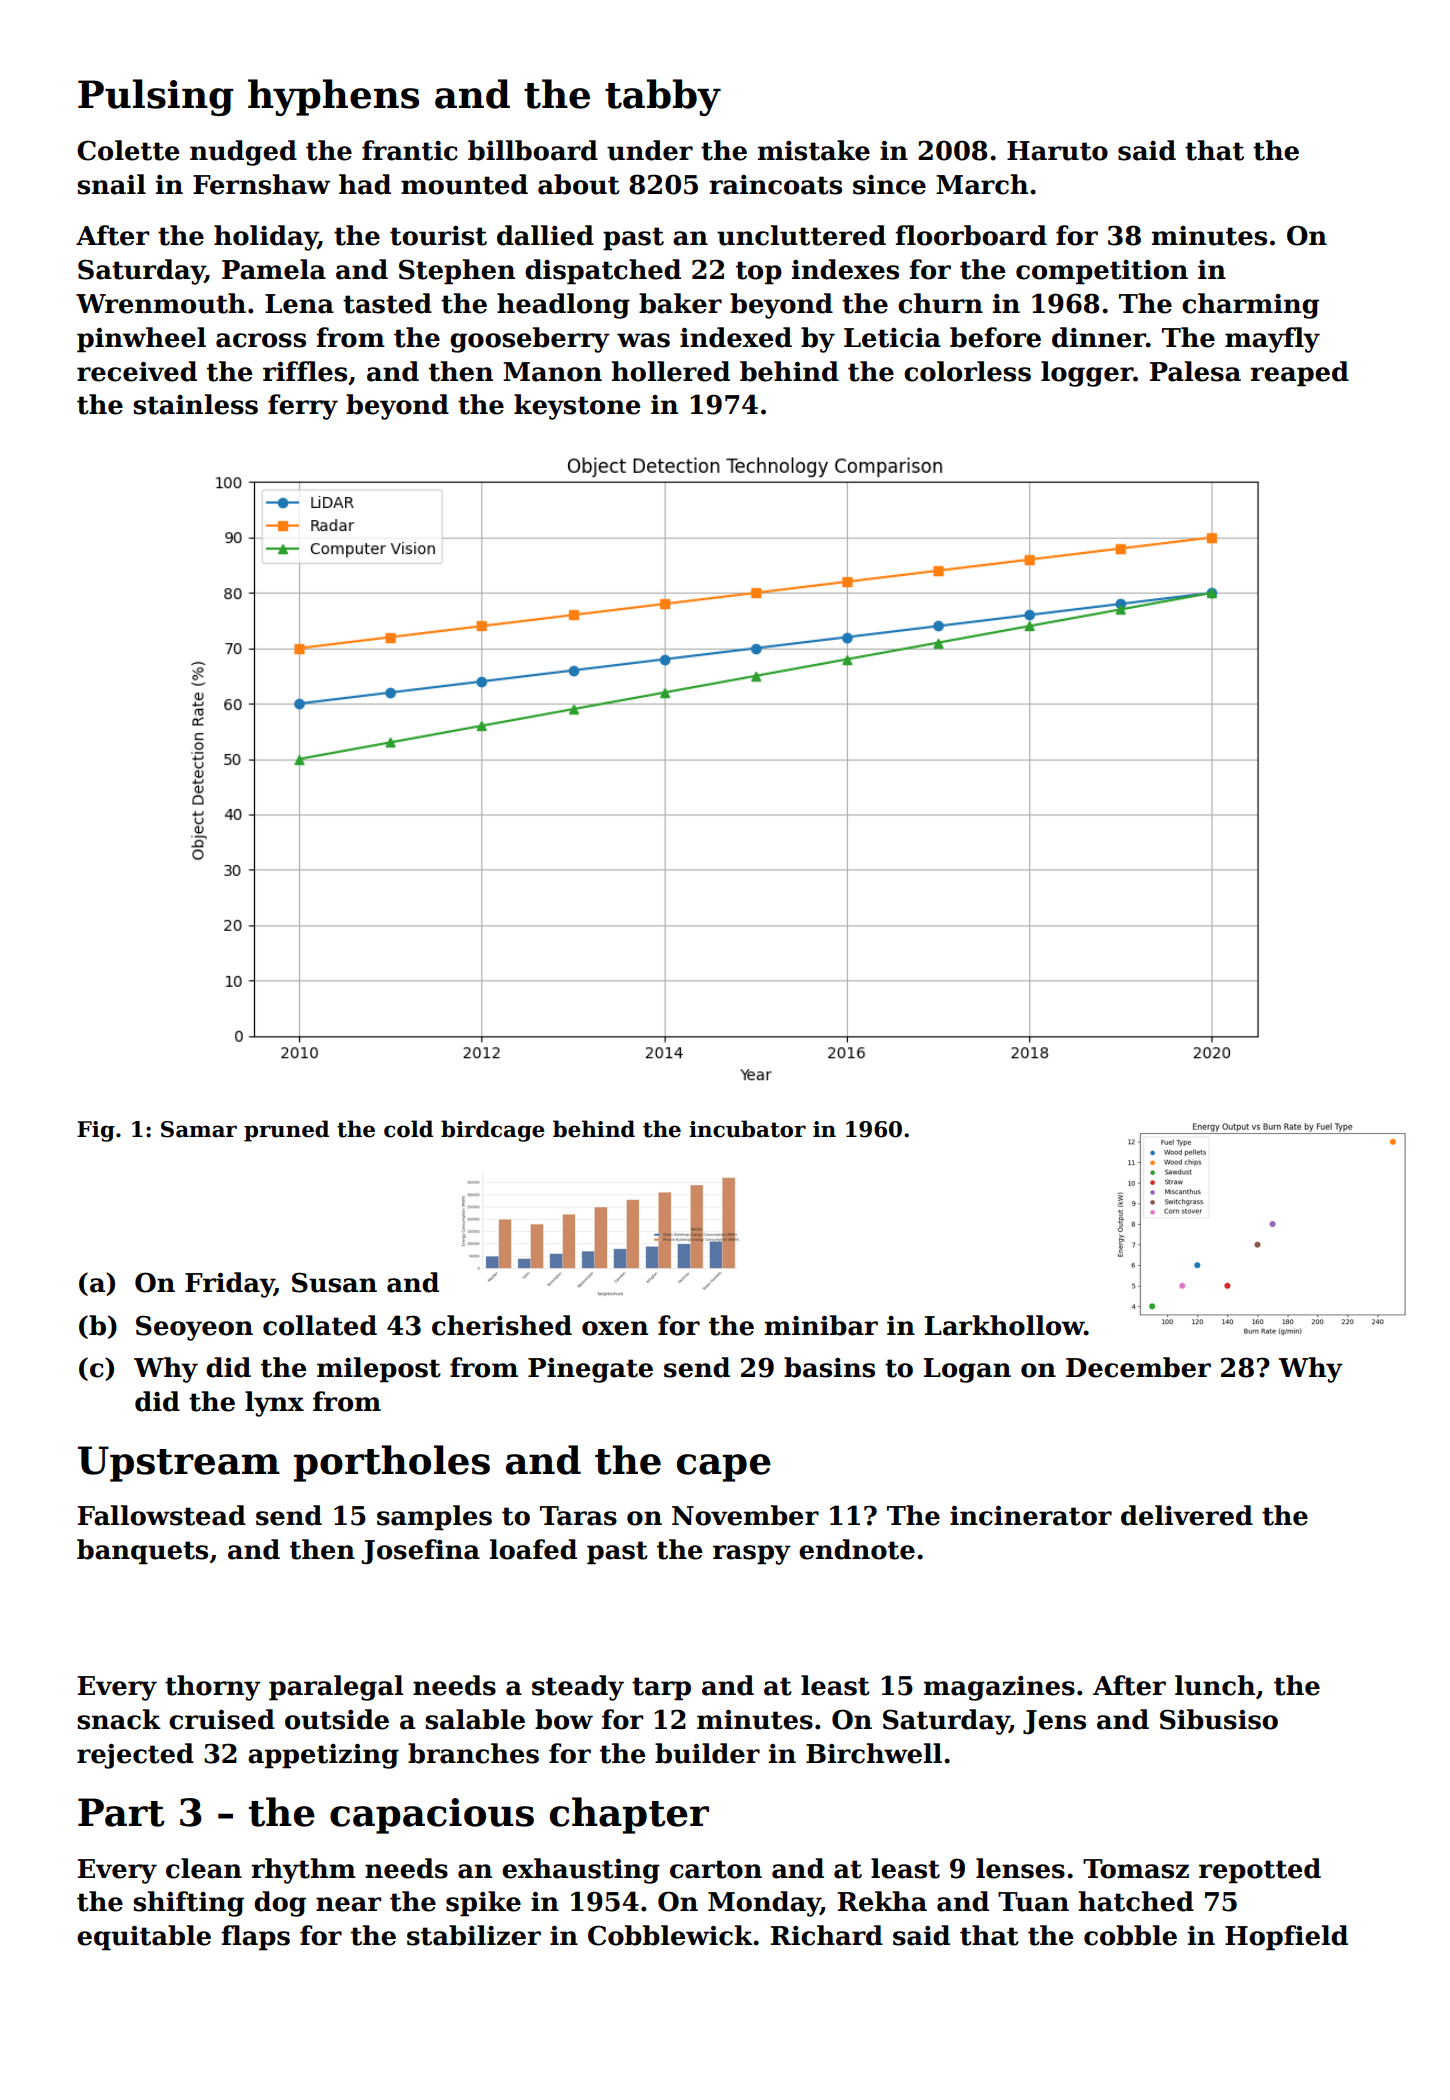  What do you see at coordinates (1004, 1325) in the screenshot?
I see `Larkhollow` at bounding box center [1004, 1325].
